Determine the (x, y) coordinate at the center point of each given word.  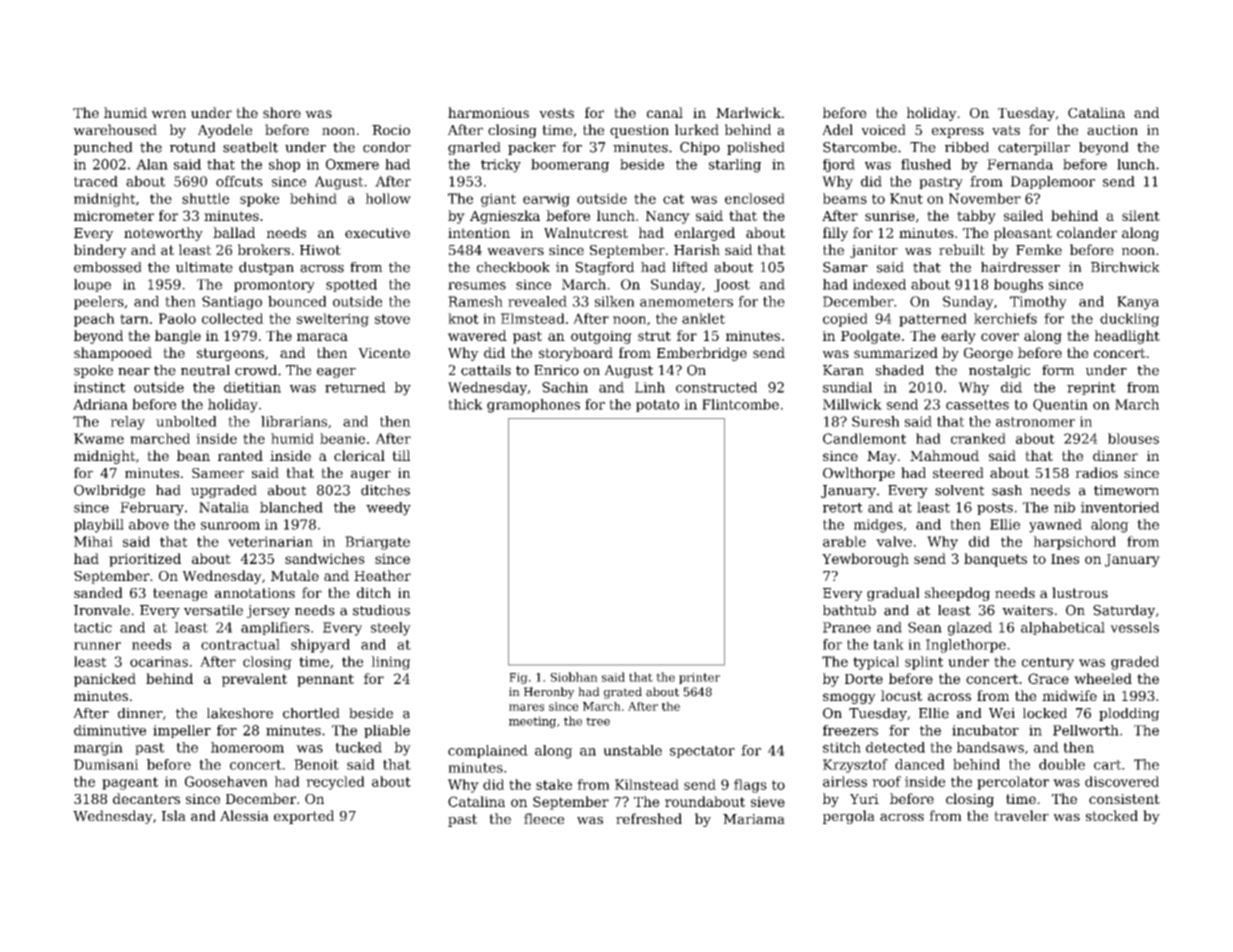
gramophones (533, 406)
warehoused (115, 129)
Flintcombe (740, 404)
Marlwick (748, 112)
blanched (291, 507)
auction (1112, 130)
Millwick (852, 404)
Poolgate (870, 337)
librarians (294, 421)
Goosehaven (226, 781)
